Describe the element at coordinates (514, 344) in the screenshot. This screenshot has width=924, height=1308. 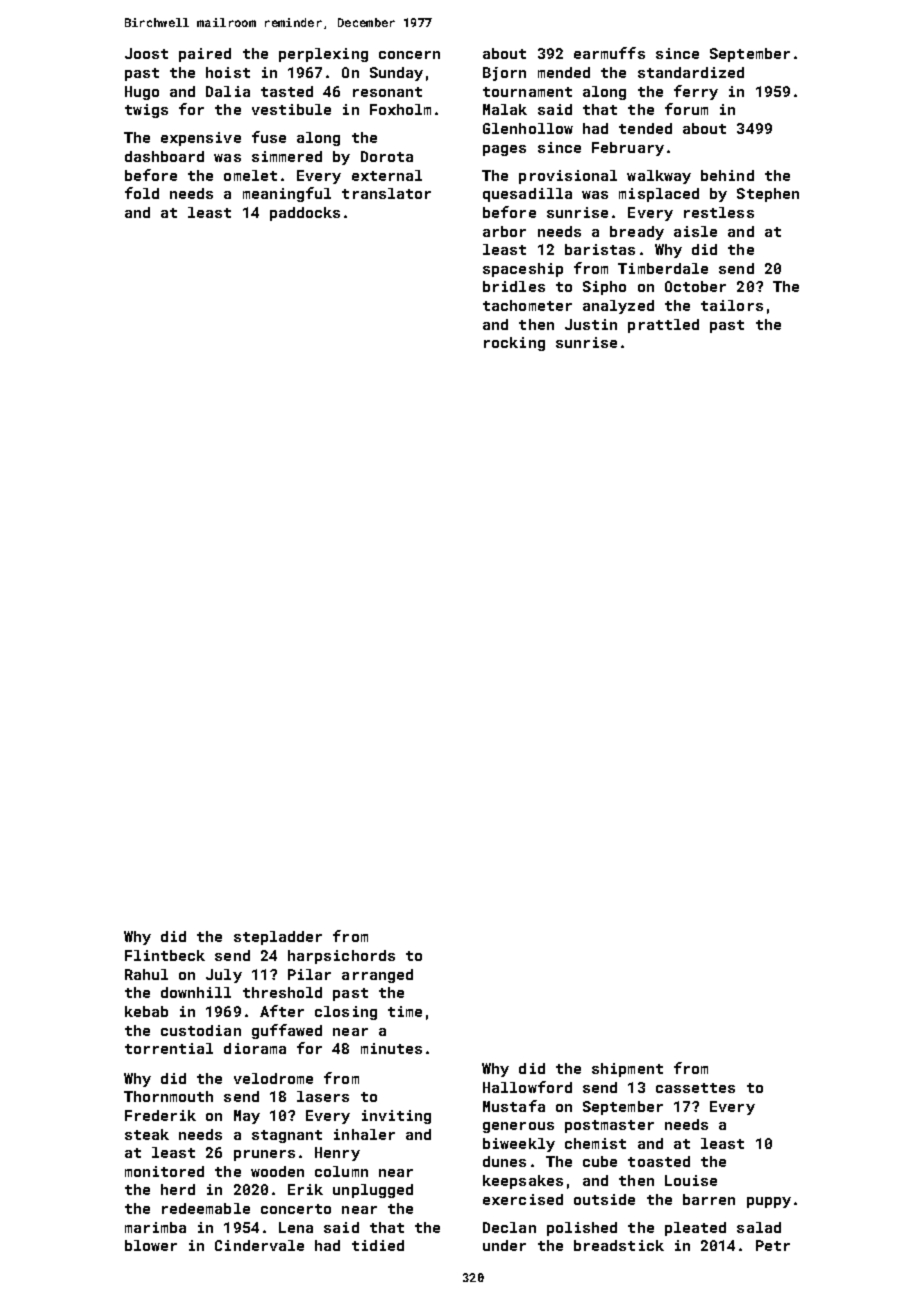
I see `rocking` at that location.
